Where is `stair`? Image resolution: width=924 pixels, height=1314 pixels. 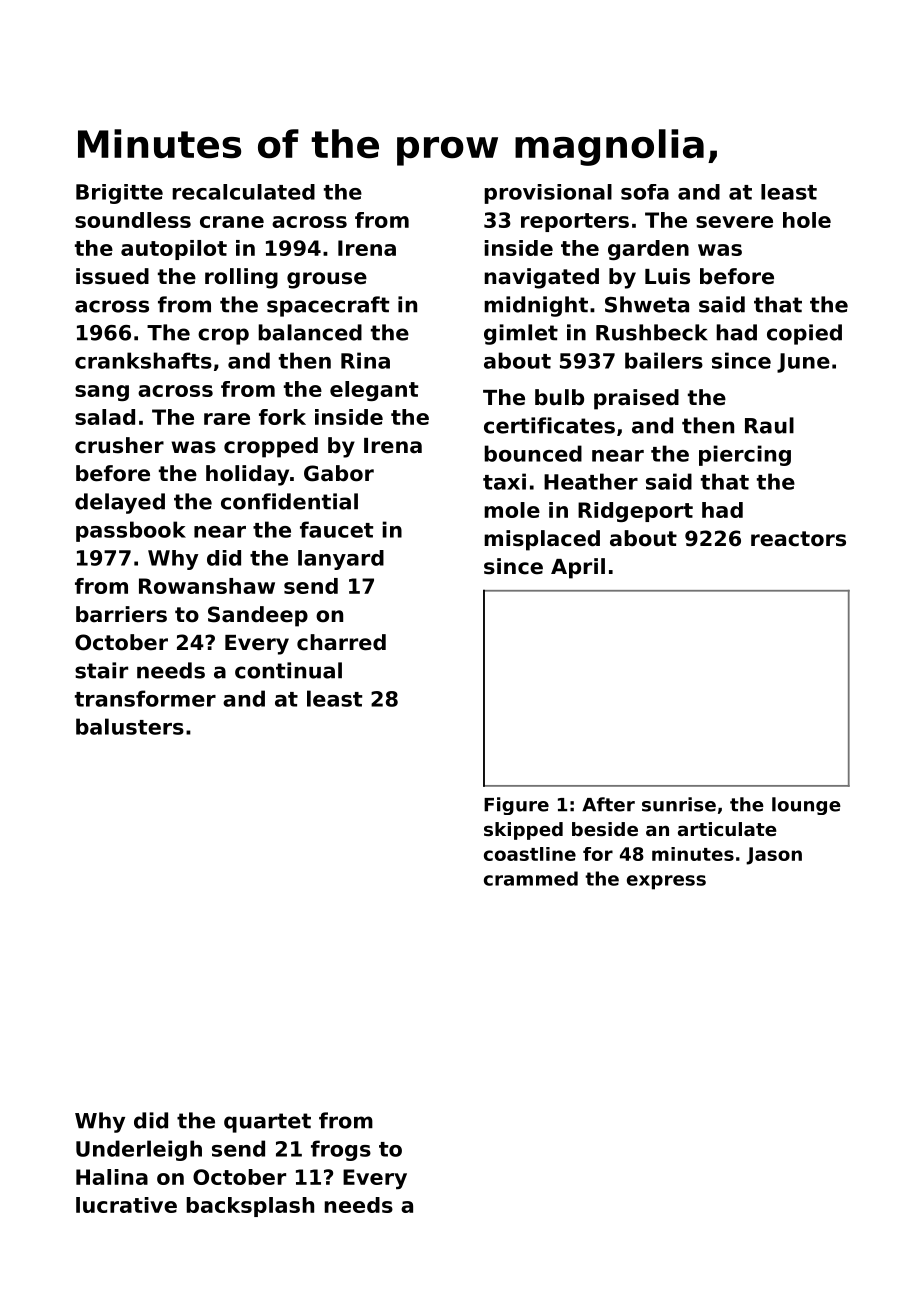 stair is located at coordinates (101, 670).
